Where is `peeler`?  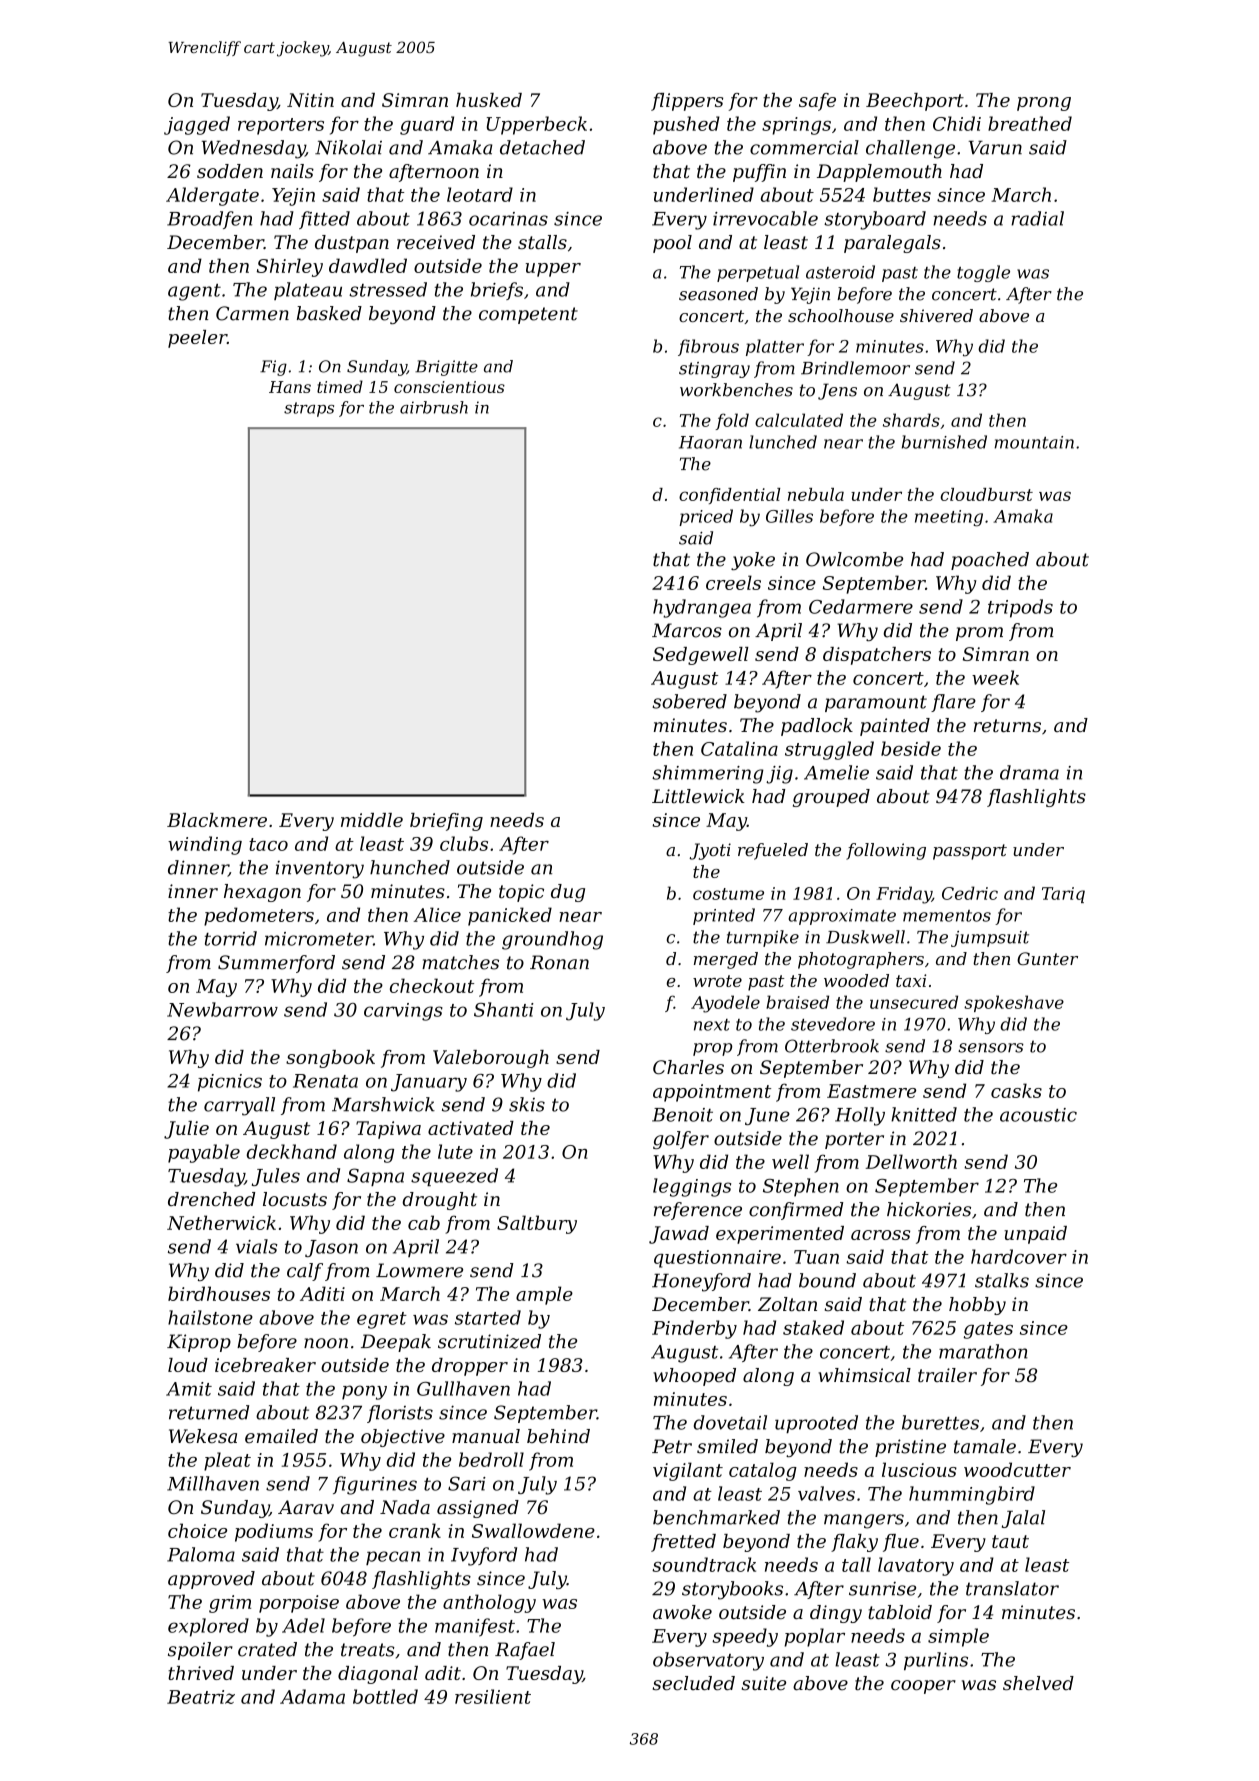 peeler is located at coordinates (197, 339).
